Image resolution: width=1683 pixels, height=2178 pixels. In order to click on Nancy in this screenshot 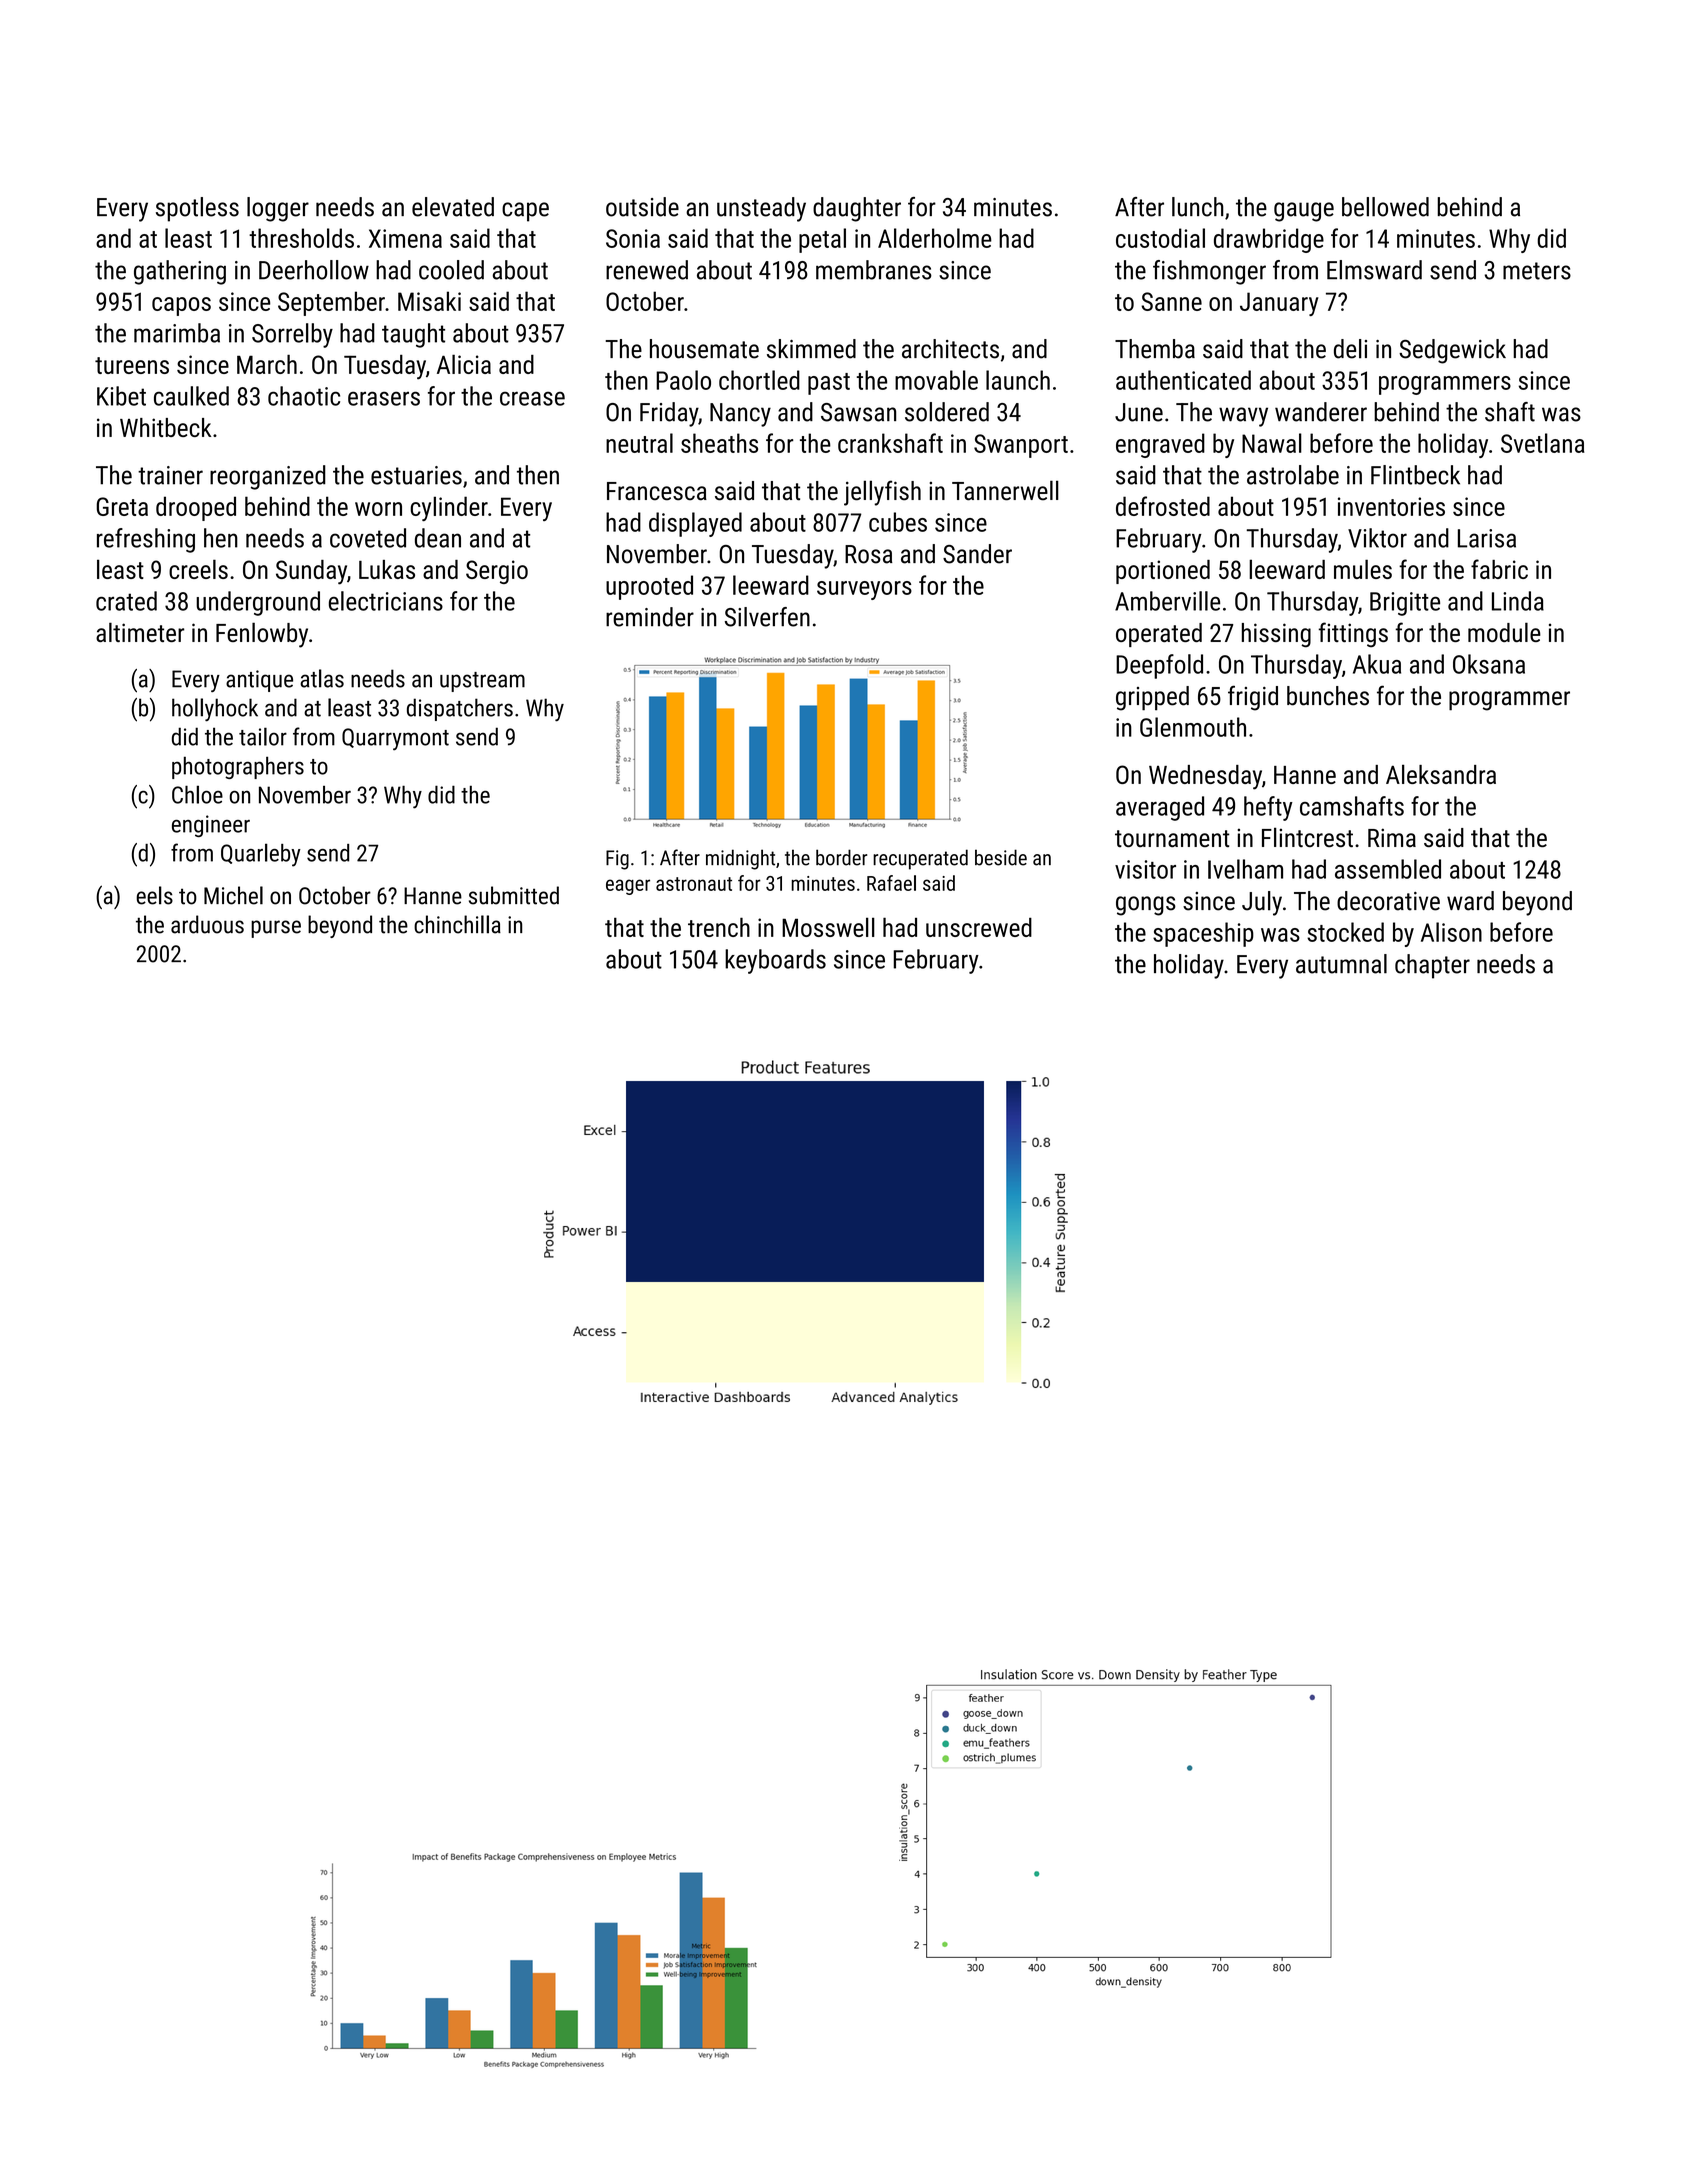, I will do `click(740, 415)`.
